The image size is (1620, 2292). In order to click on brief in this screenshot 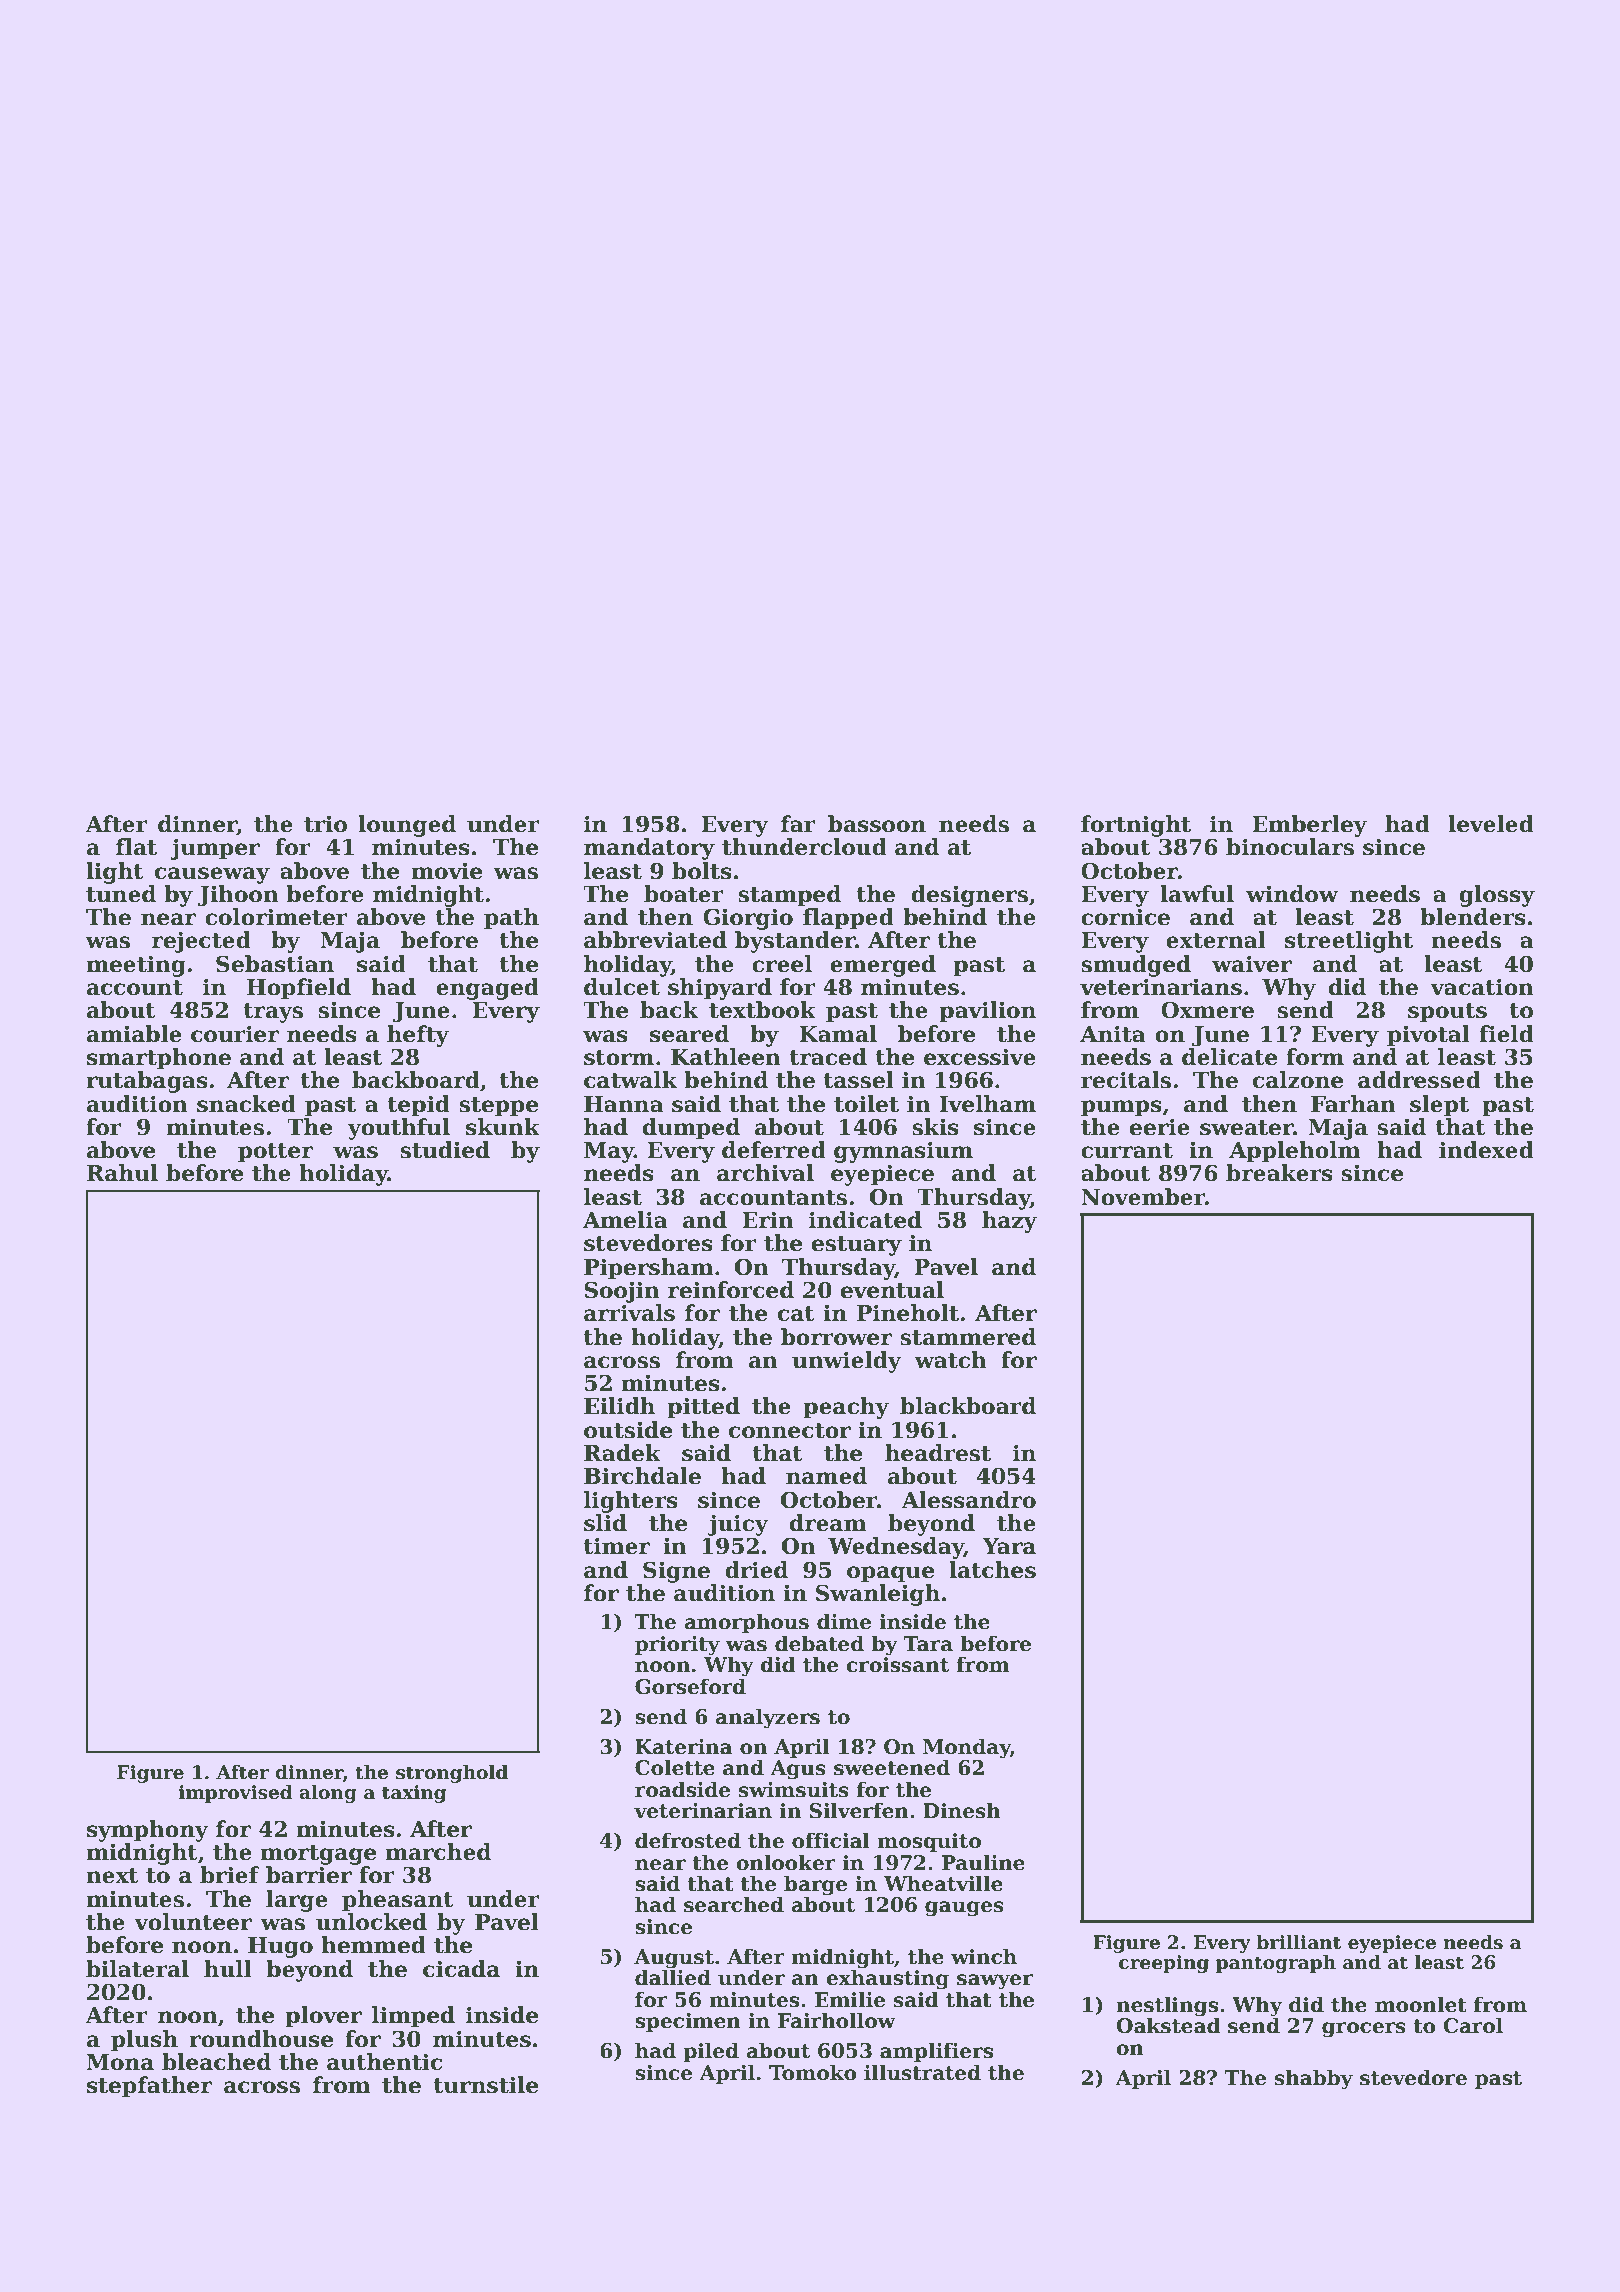, I will do `click(230, 1875)`.
